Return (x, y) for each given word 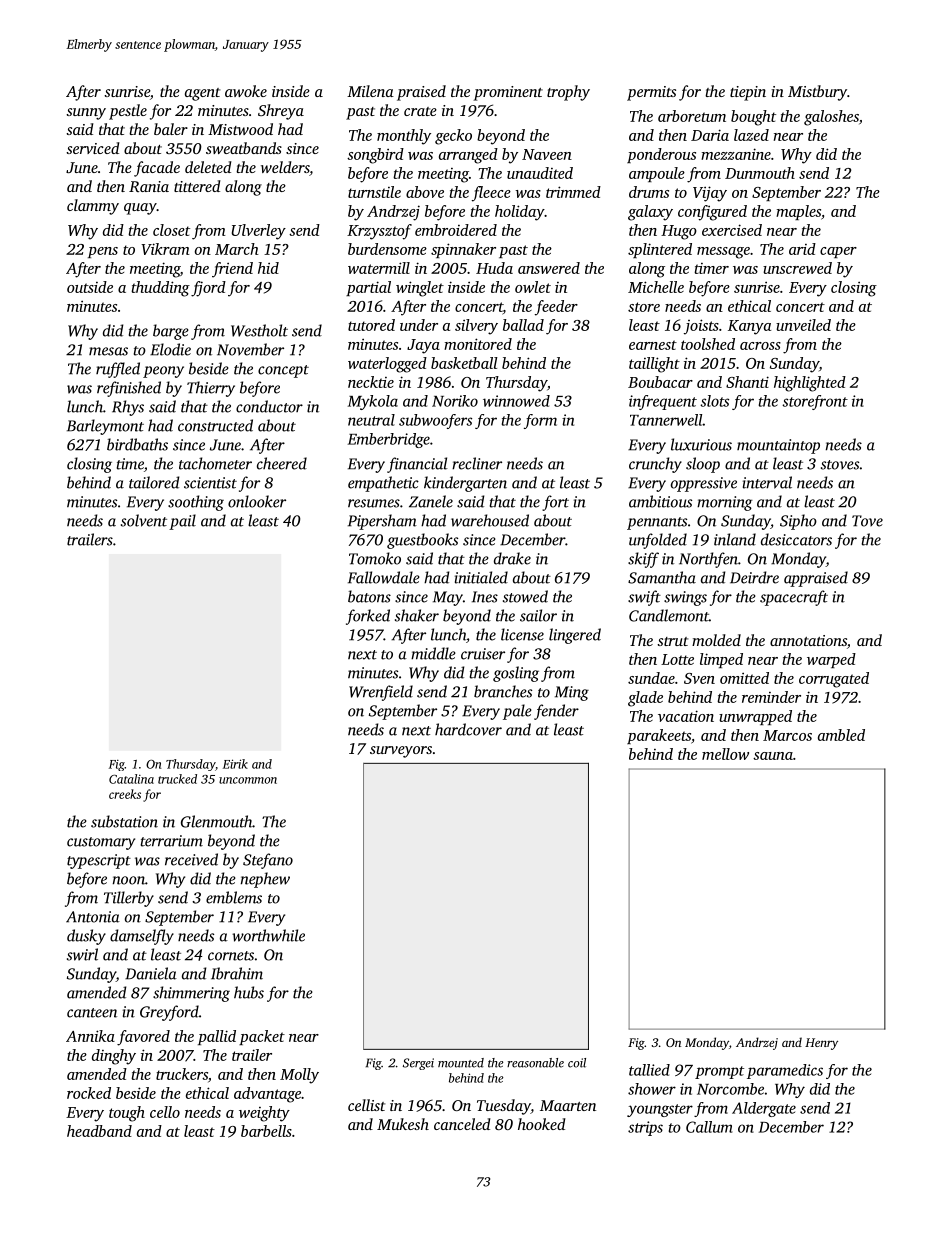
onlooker (257, 501)
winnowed (516, 401)
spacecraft (794, 598)
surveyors (401, 752)
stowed (525, 596)
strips (645, 1128)
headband (99, 1131)
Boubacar (660, 382)
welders (285, 168)
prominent (508, 93)
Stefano (268, 861)
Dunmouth (760, 173)
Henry (821, 1044)
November (250, 349)
